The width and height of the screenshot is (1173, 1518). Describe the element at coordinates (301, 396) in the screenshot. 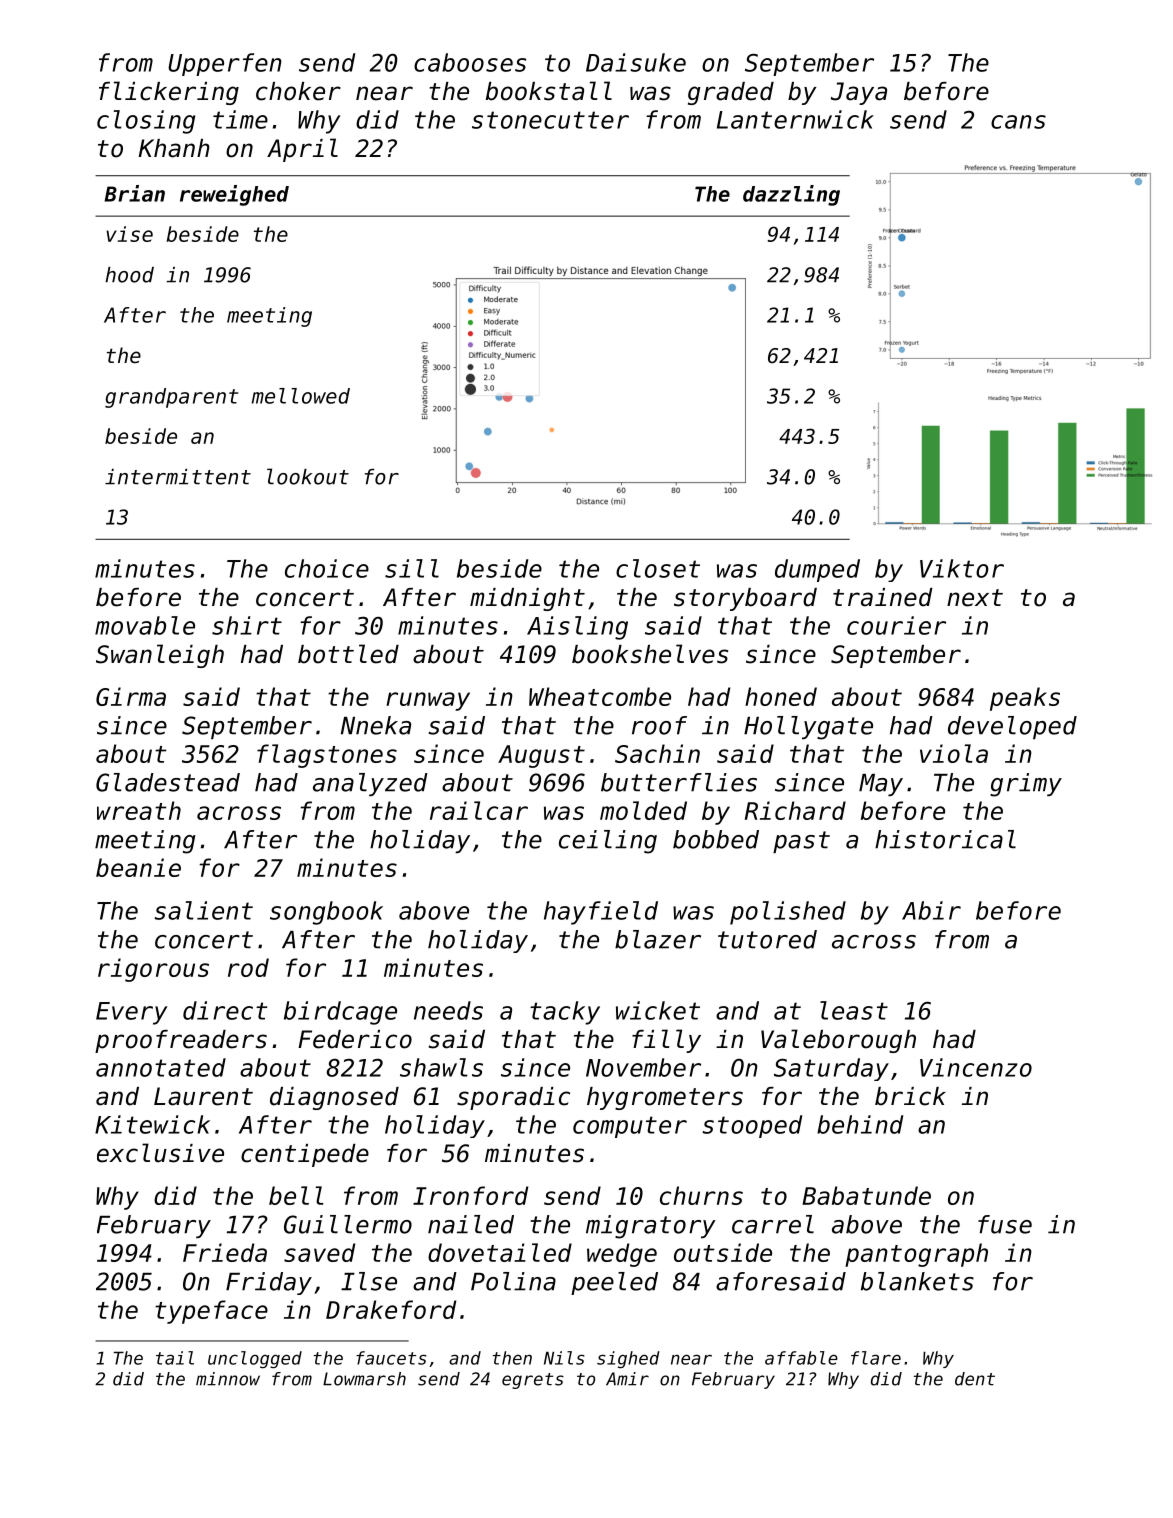

I see `mellowed` at that location.
